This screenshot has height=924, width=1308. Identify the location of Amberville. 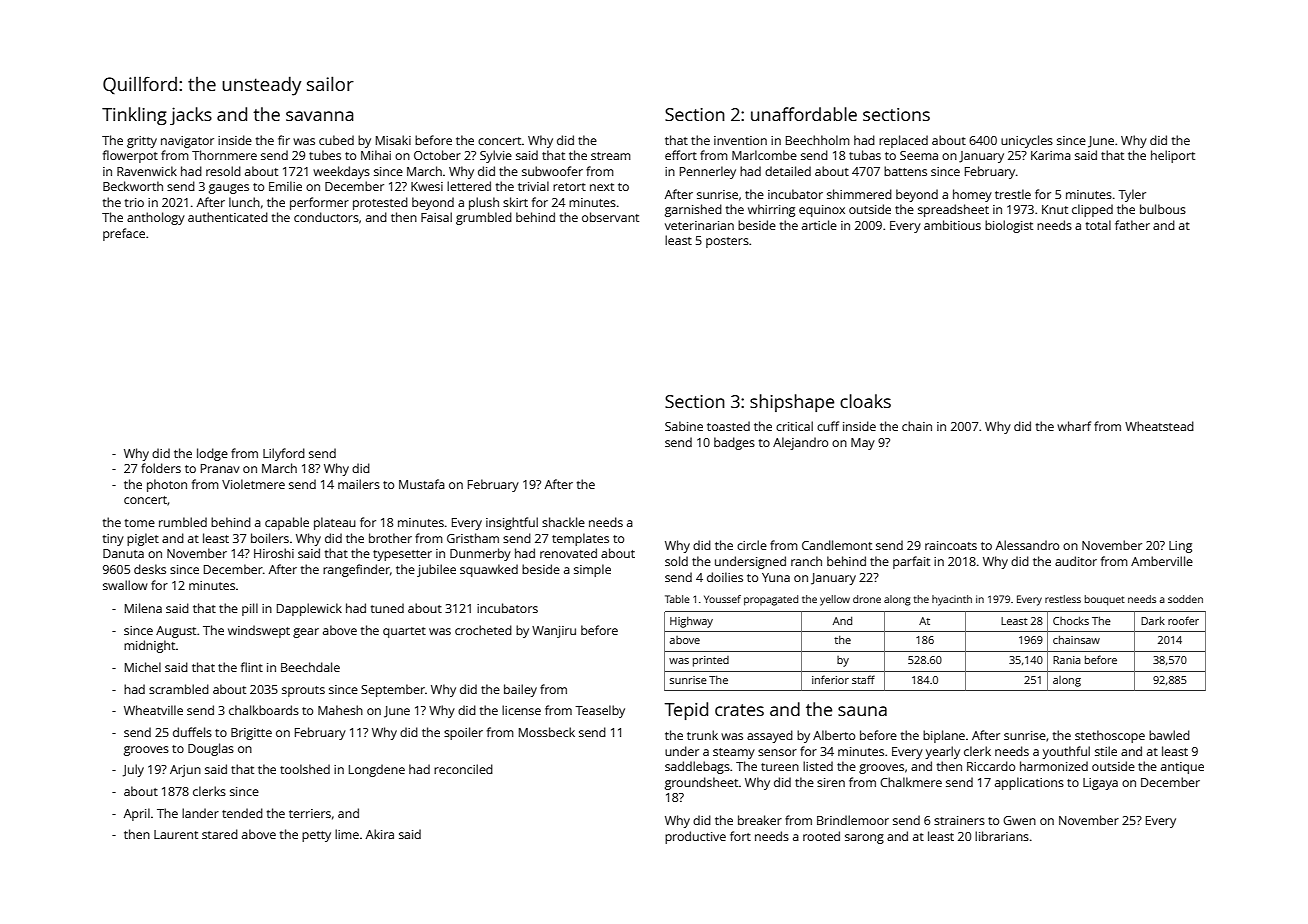
(1162, 561).
